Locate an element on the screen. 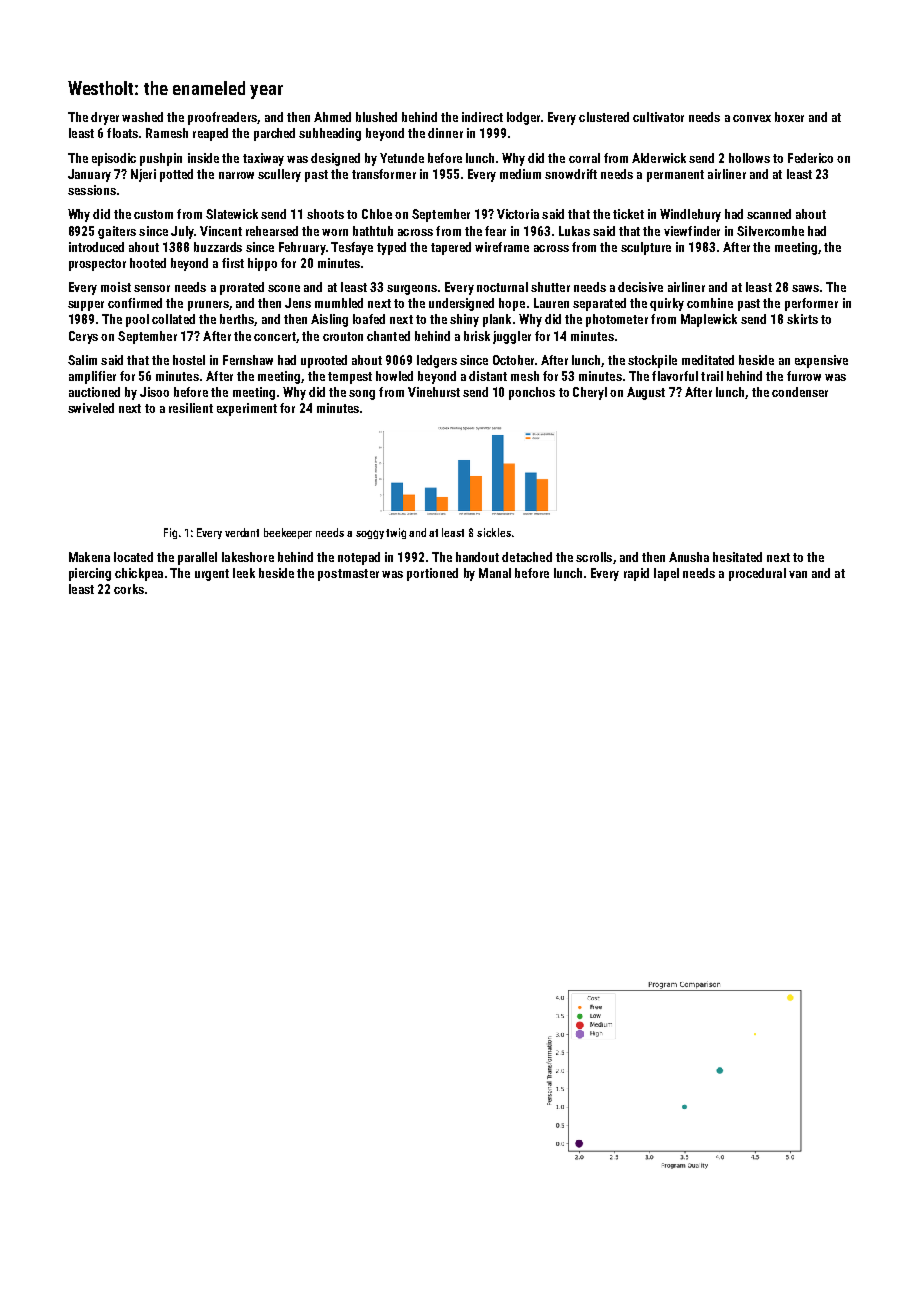 This screenshot has height=1308, width=924. pool is located at coordinates (137, 320).
